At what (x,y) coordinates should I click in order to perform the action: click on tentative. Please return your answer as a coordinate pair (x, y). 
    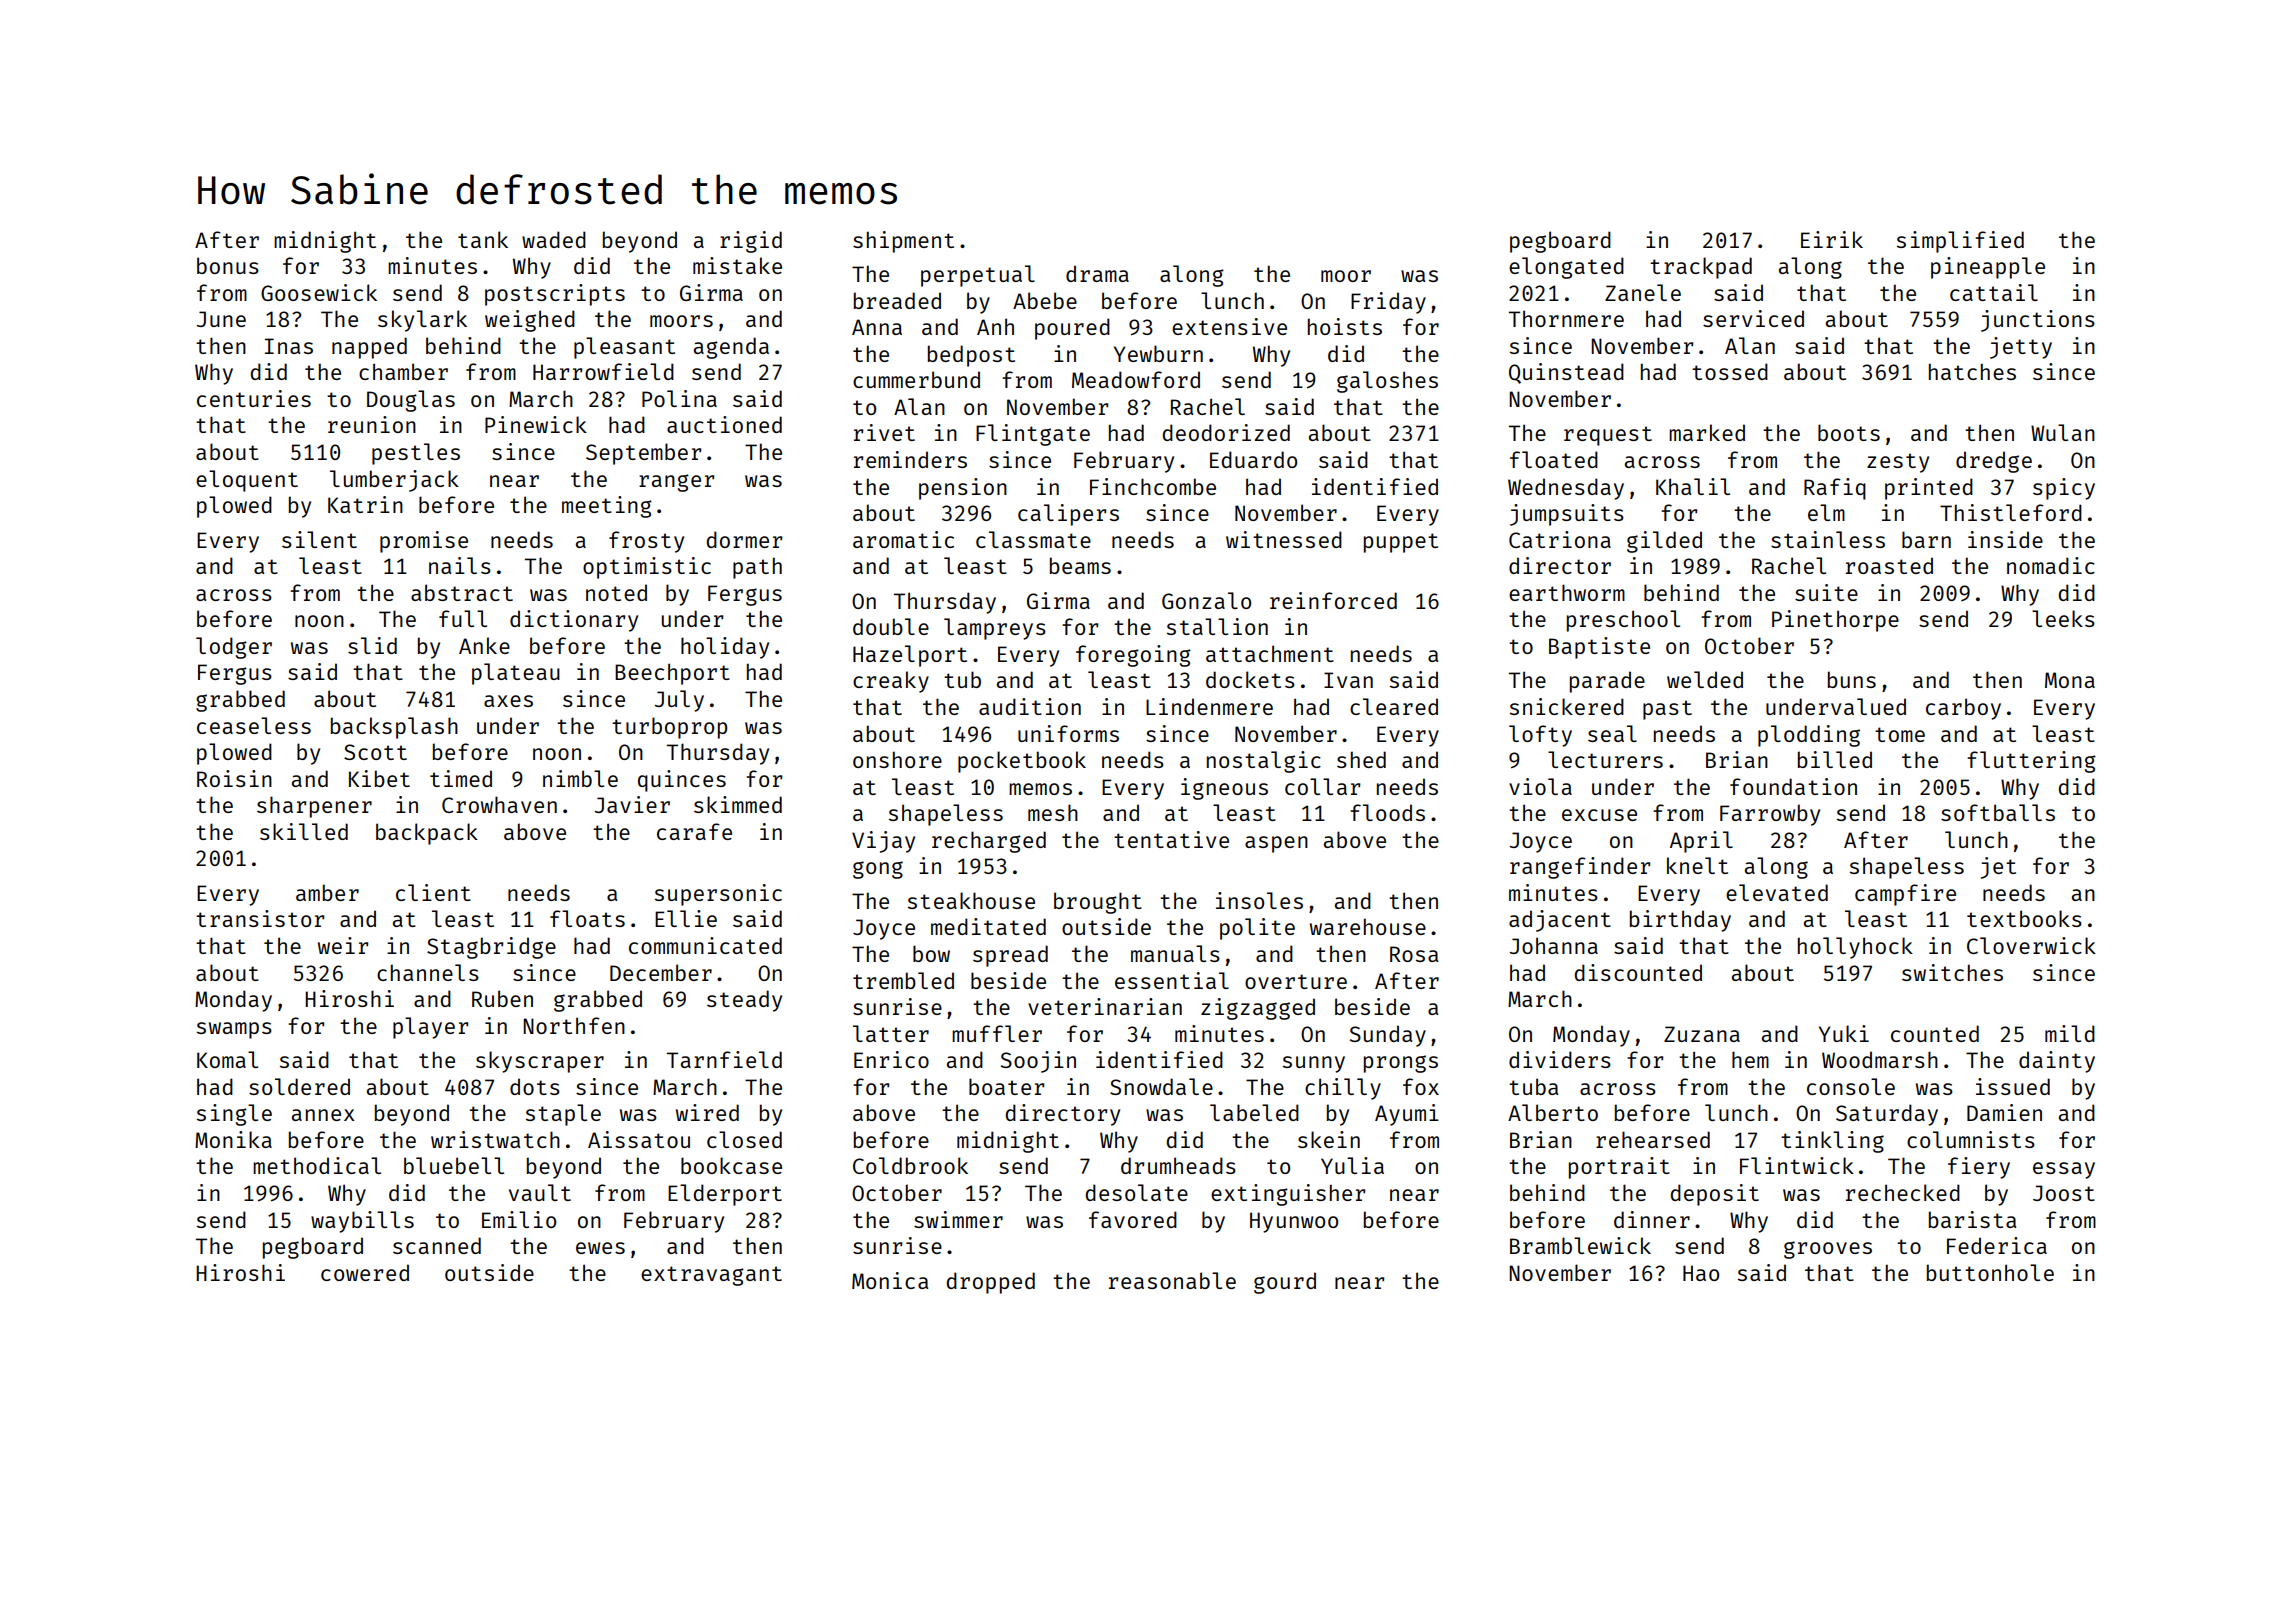
    Looking at the image, I should click on (1171, 839).
